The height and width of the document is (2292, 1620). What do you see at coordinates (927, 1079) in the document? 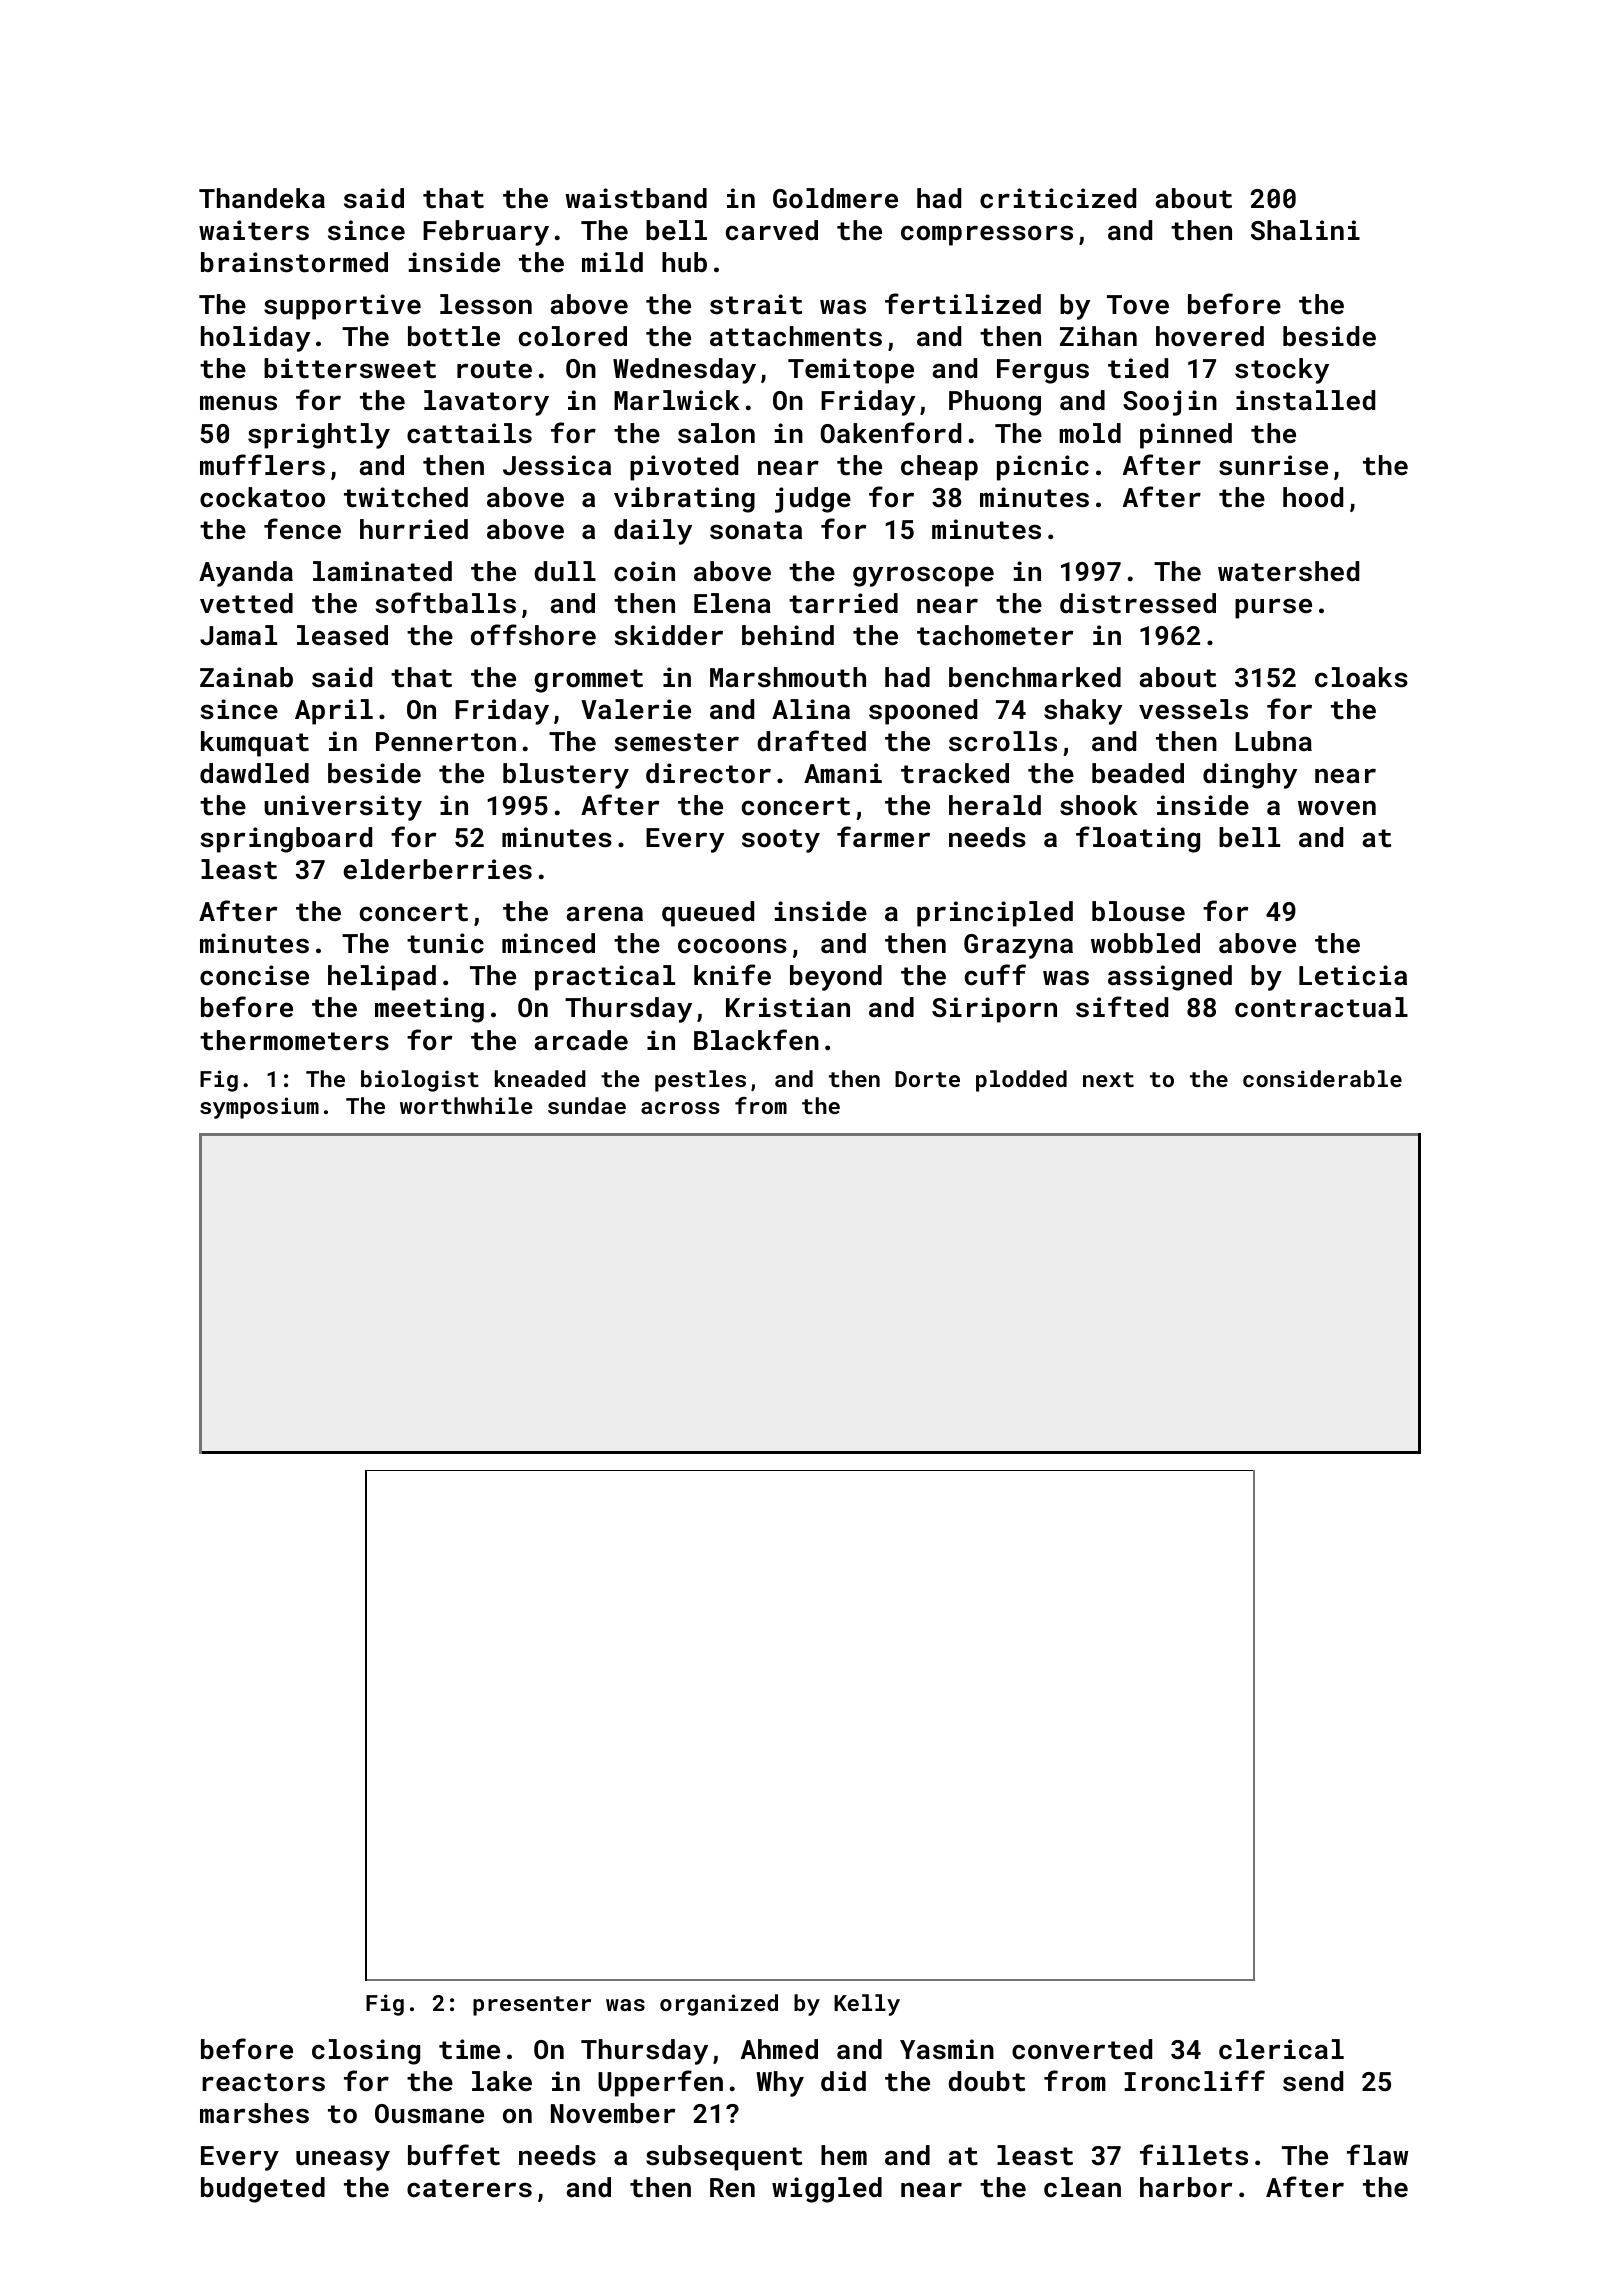
I see `Dorte` at bounding box center [927, 1079].
